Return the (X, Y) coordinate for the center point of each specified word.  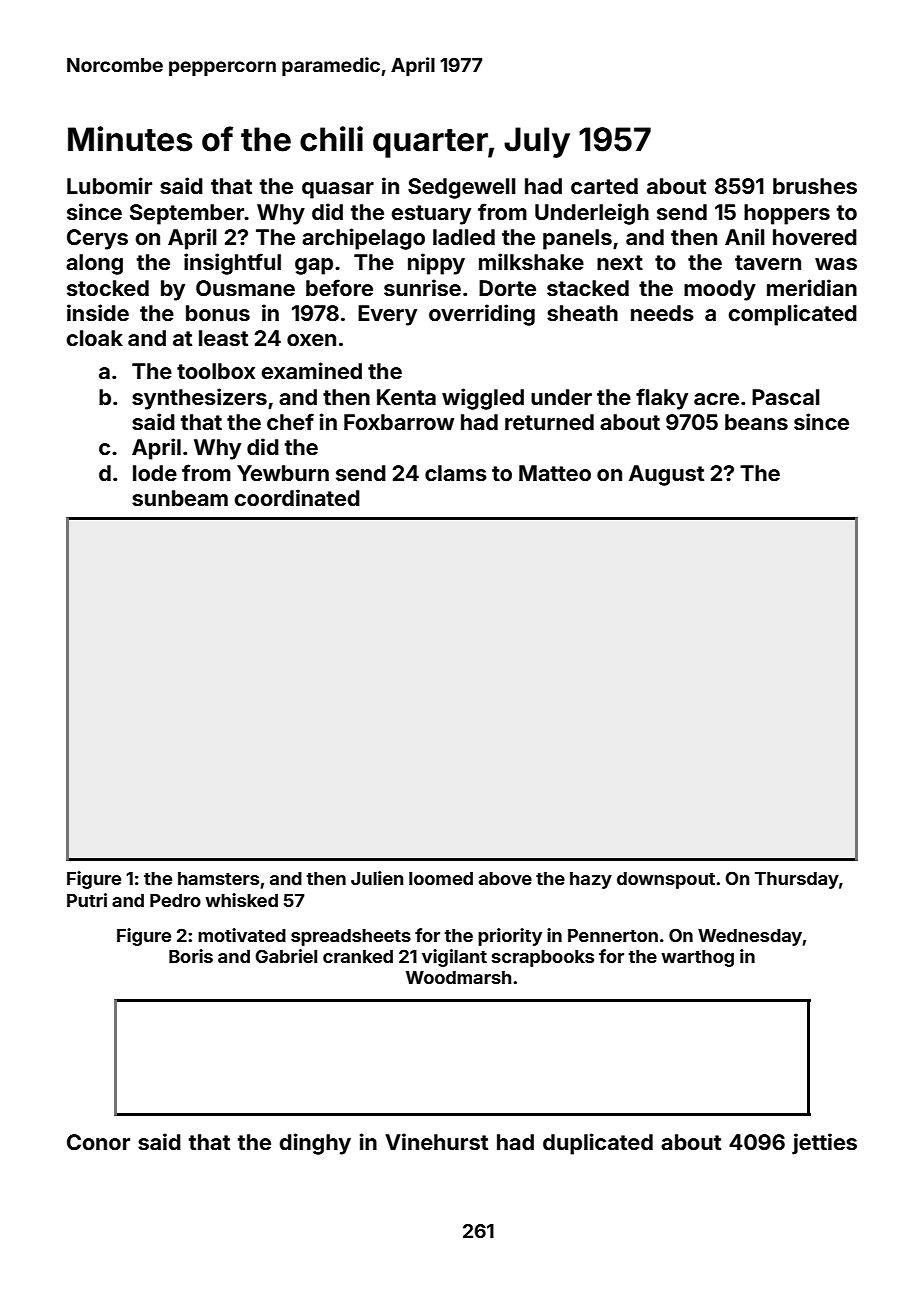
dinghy (315, 1144)
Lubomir (109, 185)
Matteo (555, 473)
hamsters (218, 878)
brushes (815, 186)
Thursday (797, 880)
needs (662, 313)
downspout (666, 880)
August (666, 475)
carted (604, 186)
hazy (591, 880)
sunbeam (180, 498)
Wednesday (750, 937)
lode (155, 473)
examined (312, 370)
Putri (87, 900)
